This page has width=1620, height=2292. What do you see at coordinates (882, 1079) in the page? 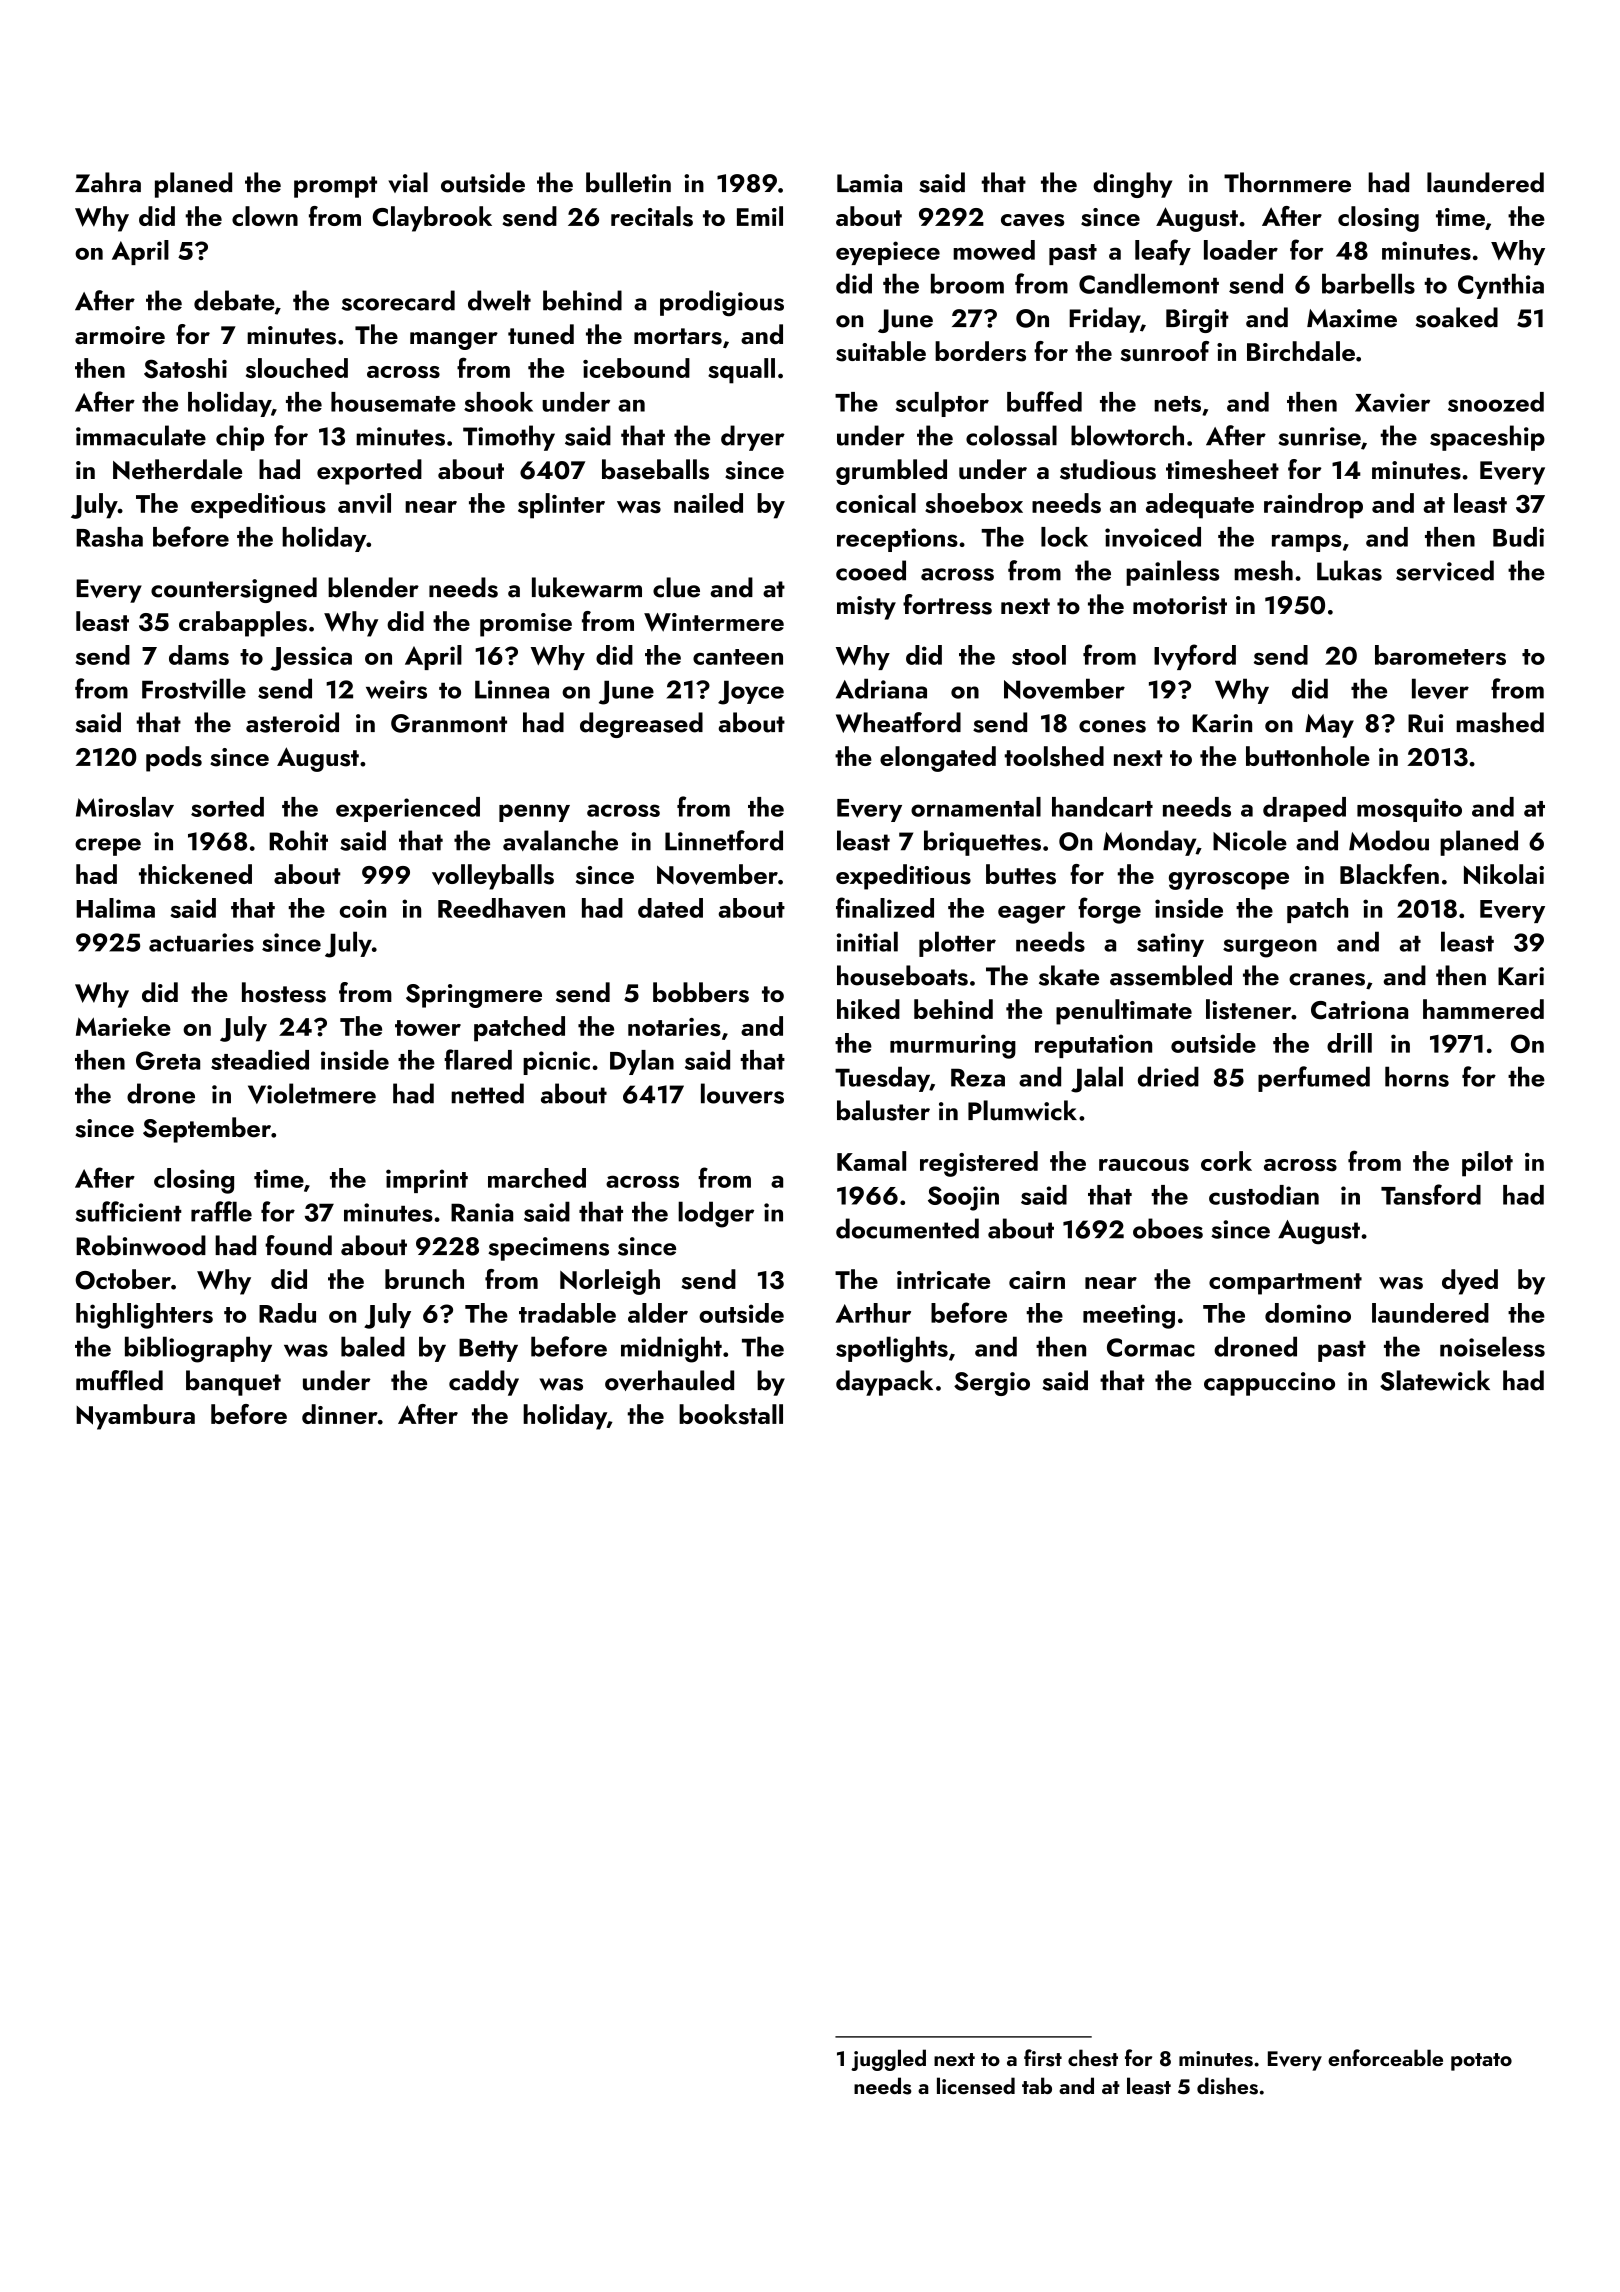
I see `Tuesday` at bounding box center [882, 1079].
